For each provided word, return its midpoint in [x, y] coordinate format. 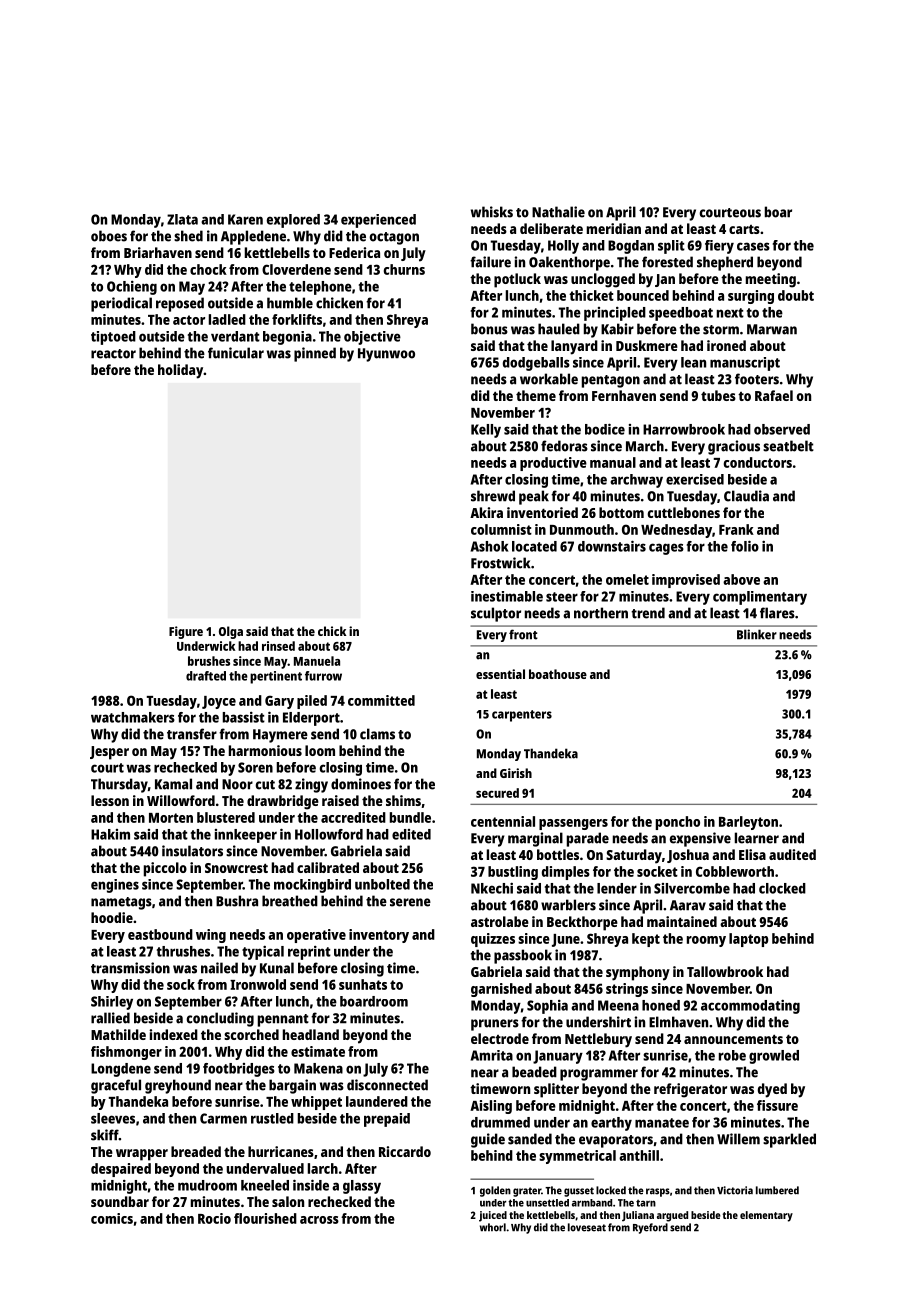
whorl [493, 1227]
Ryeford [650, 1228]
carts [744, 229]
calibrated [328, 867]
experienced [378, 221]
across [319, 1220]
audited [792, 854]
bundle [410, 817]
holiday [180, 371]
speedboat [681, 314]
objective [372, 338]
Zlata [182, 219]
